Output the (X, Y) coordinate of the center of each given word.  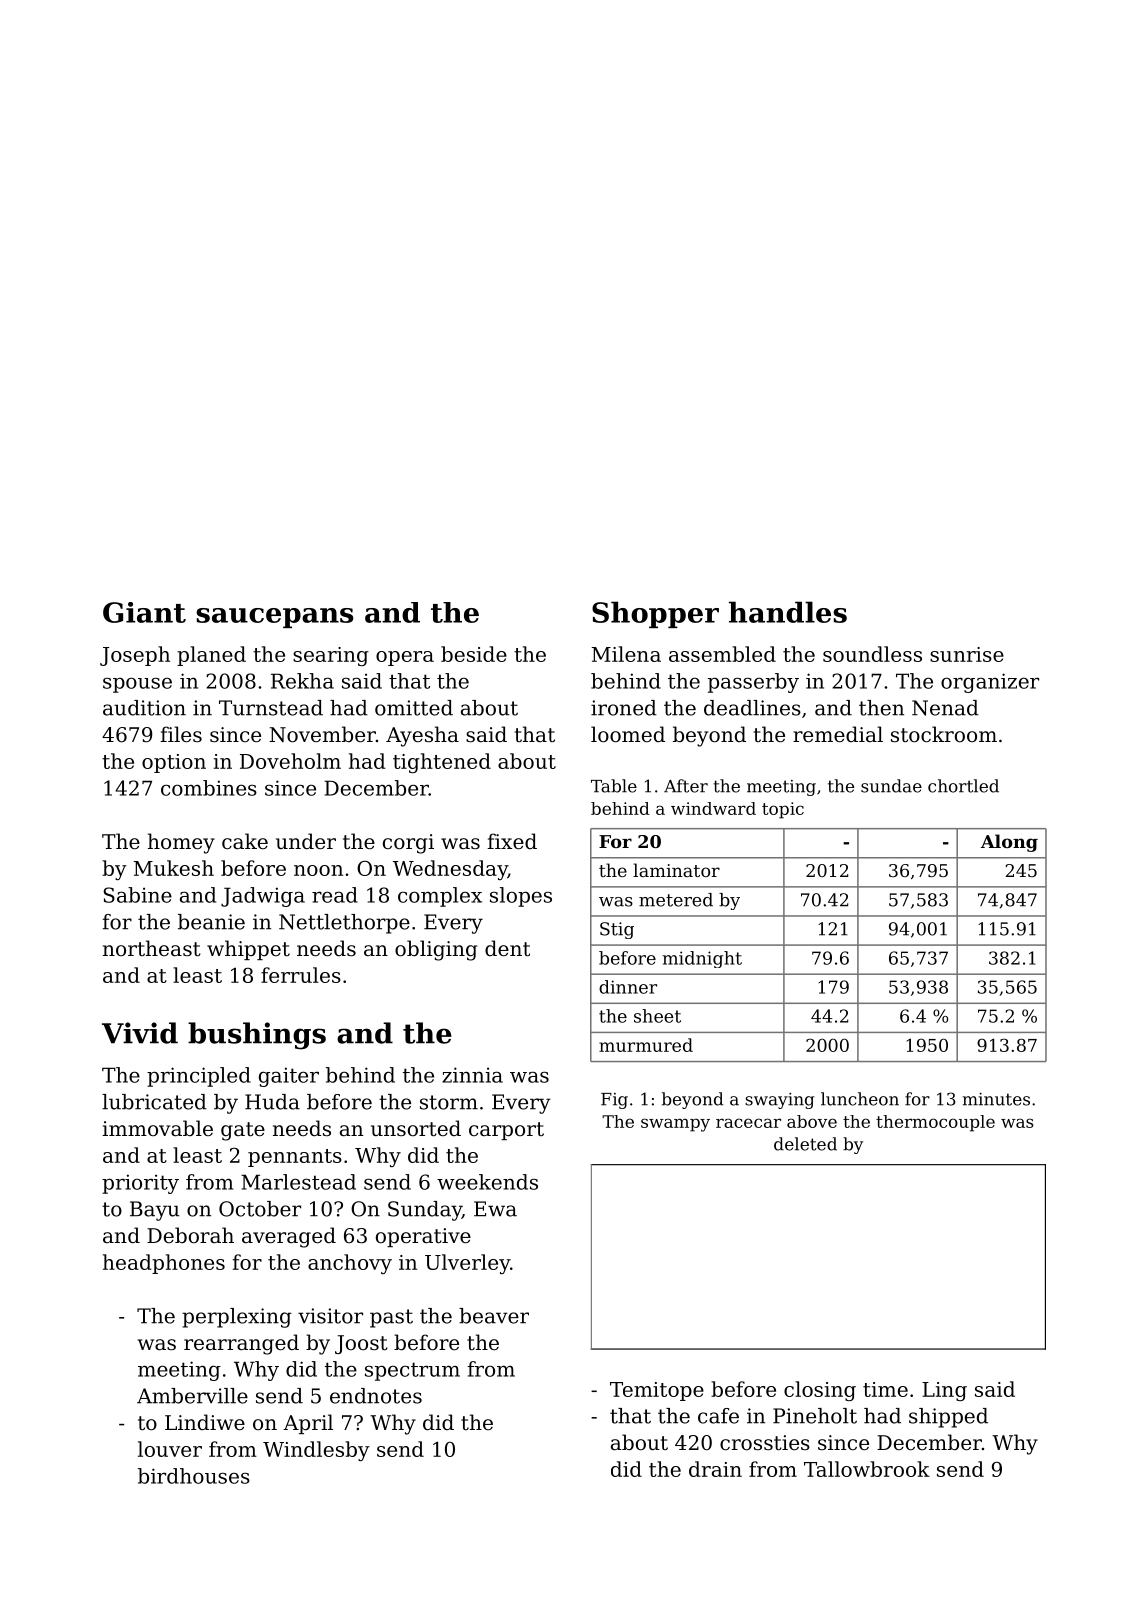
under (306, 841)
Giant (144, 612)
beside (474, 654)
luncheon (860, 1099)
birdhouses (194, 1476)
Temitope (657, 1391)
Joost (361, 1344)
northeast (152, 948)
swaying (779, 1101)
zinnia (472, 1075)
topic (783, 810)
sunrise (967, 654)
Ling (944, 1391)
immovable (157, 1128)
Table (614, 786)
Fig (614, 1101)
